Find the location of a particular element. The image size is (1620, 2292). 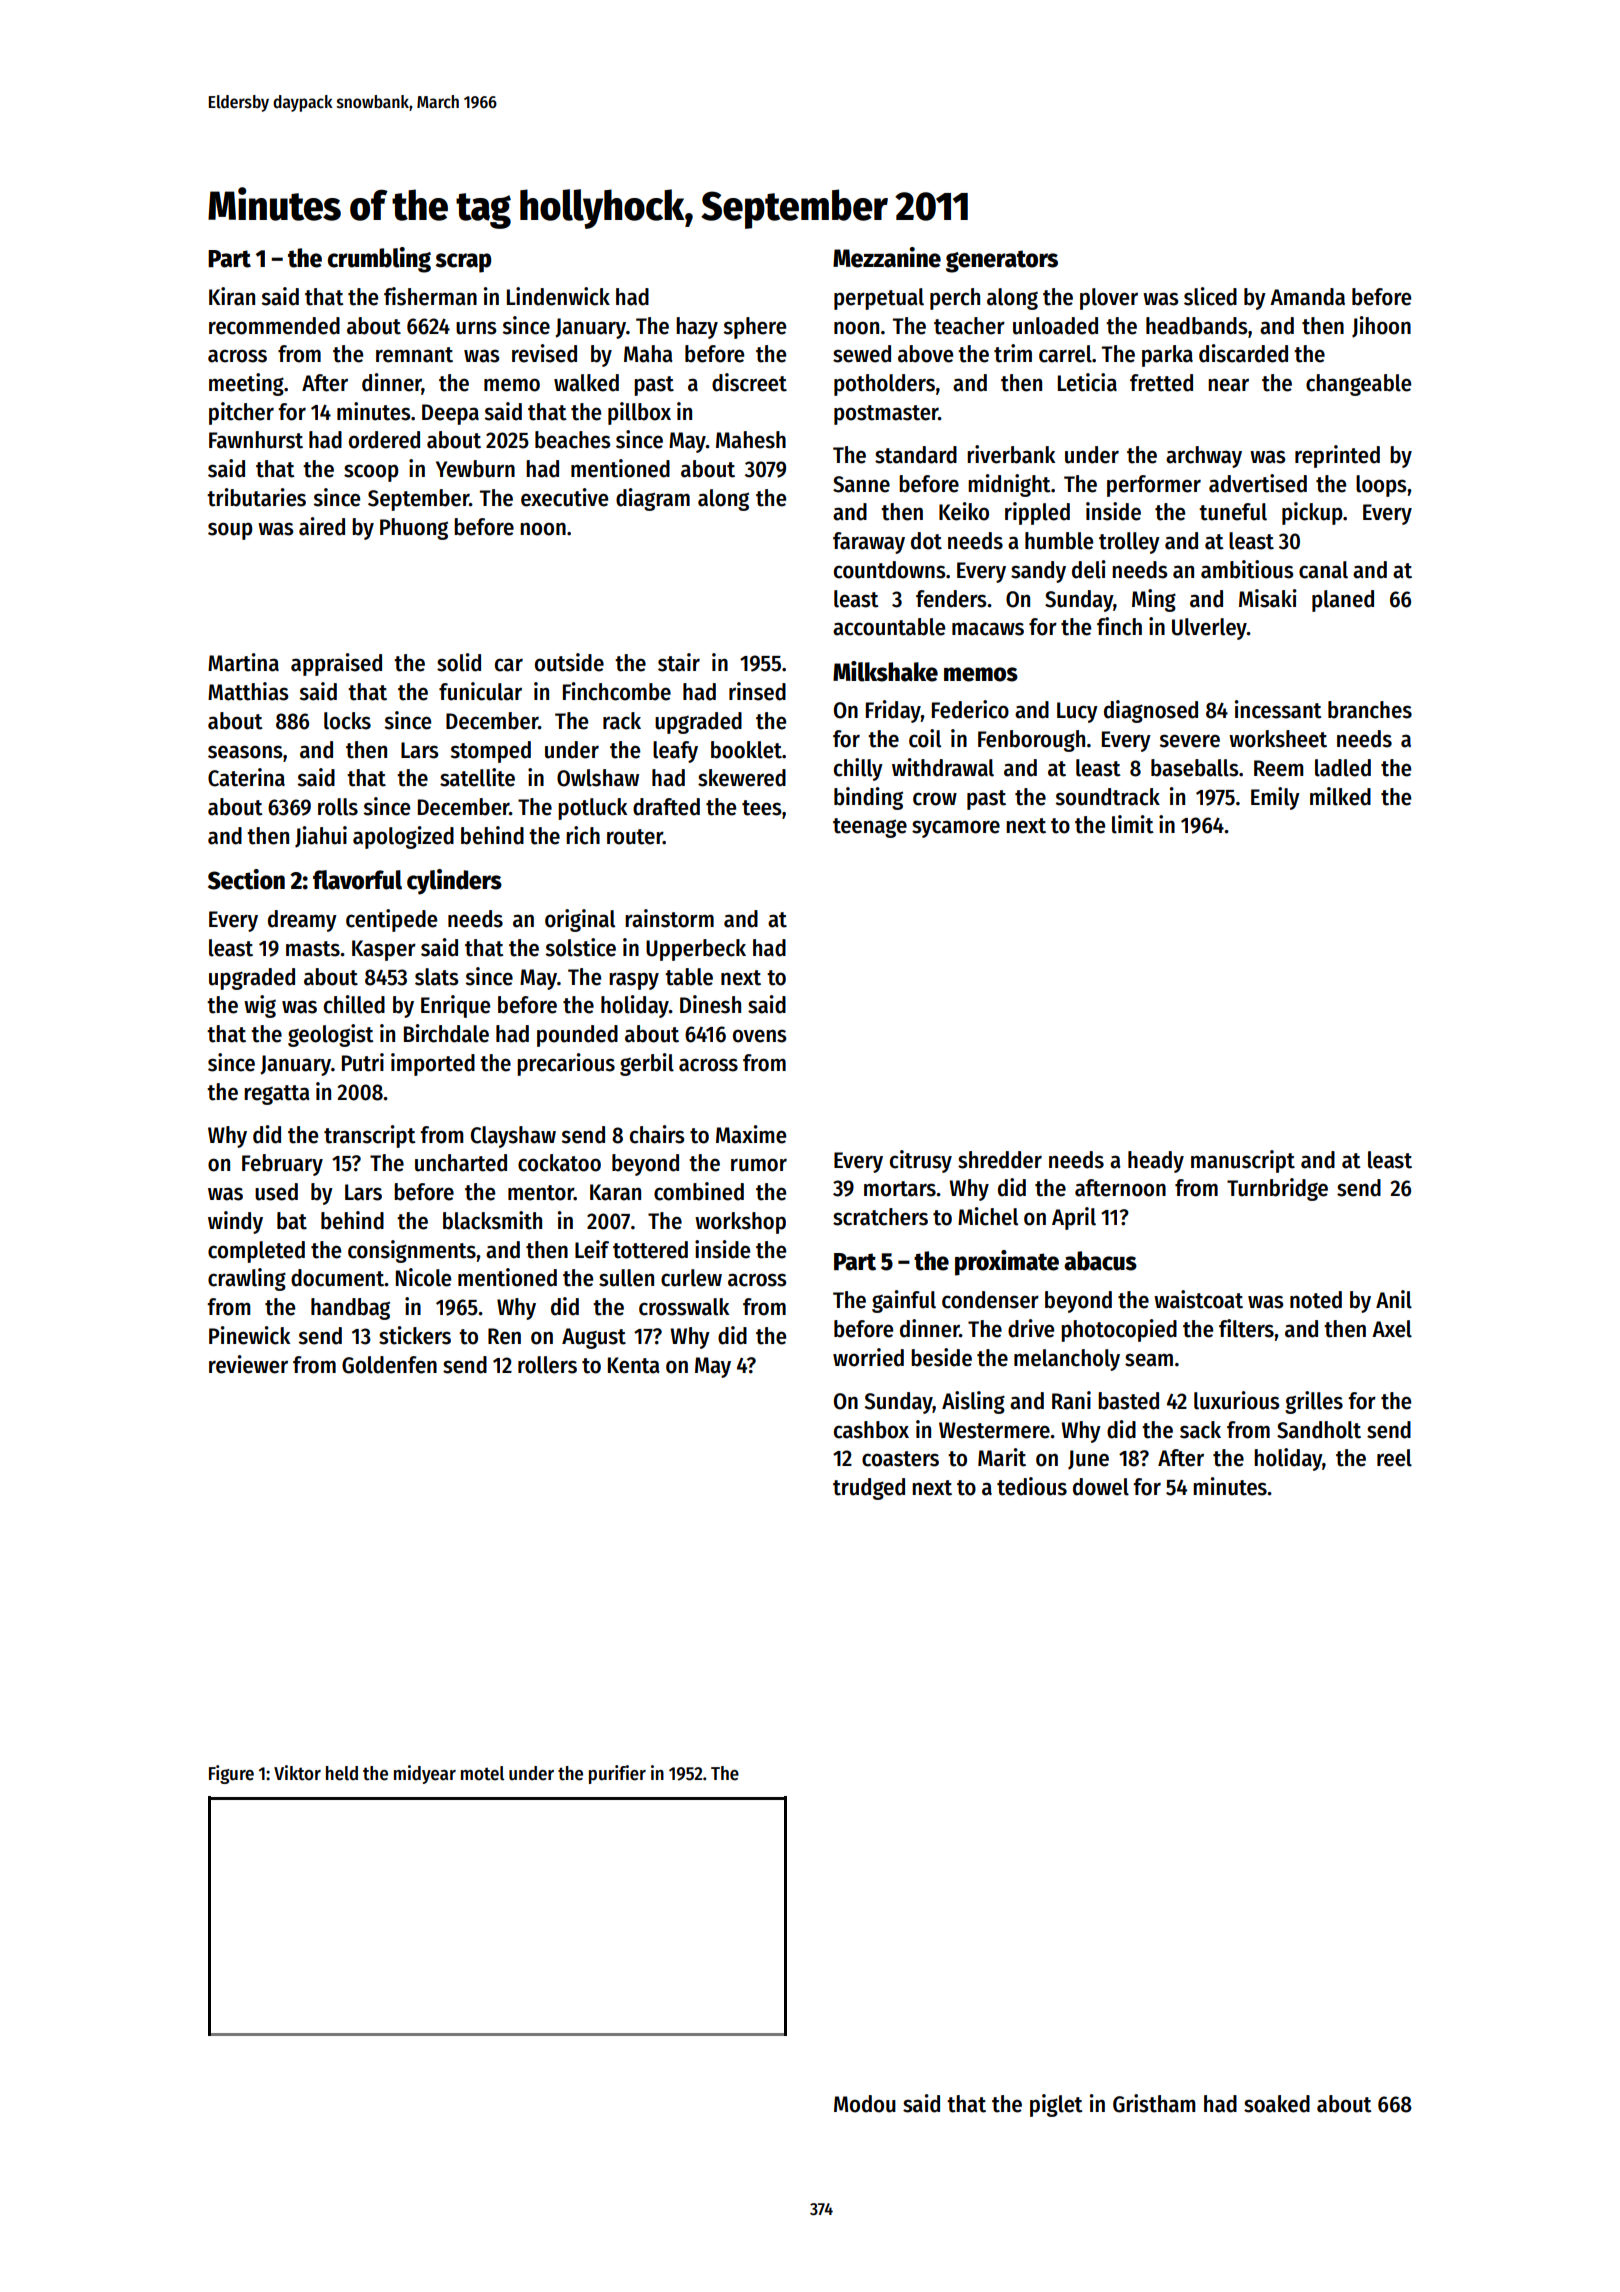

Mezzanine is located at coordinates (887, 257).
